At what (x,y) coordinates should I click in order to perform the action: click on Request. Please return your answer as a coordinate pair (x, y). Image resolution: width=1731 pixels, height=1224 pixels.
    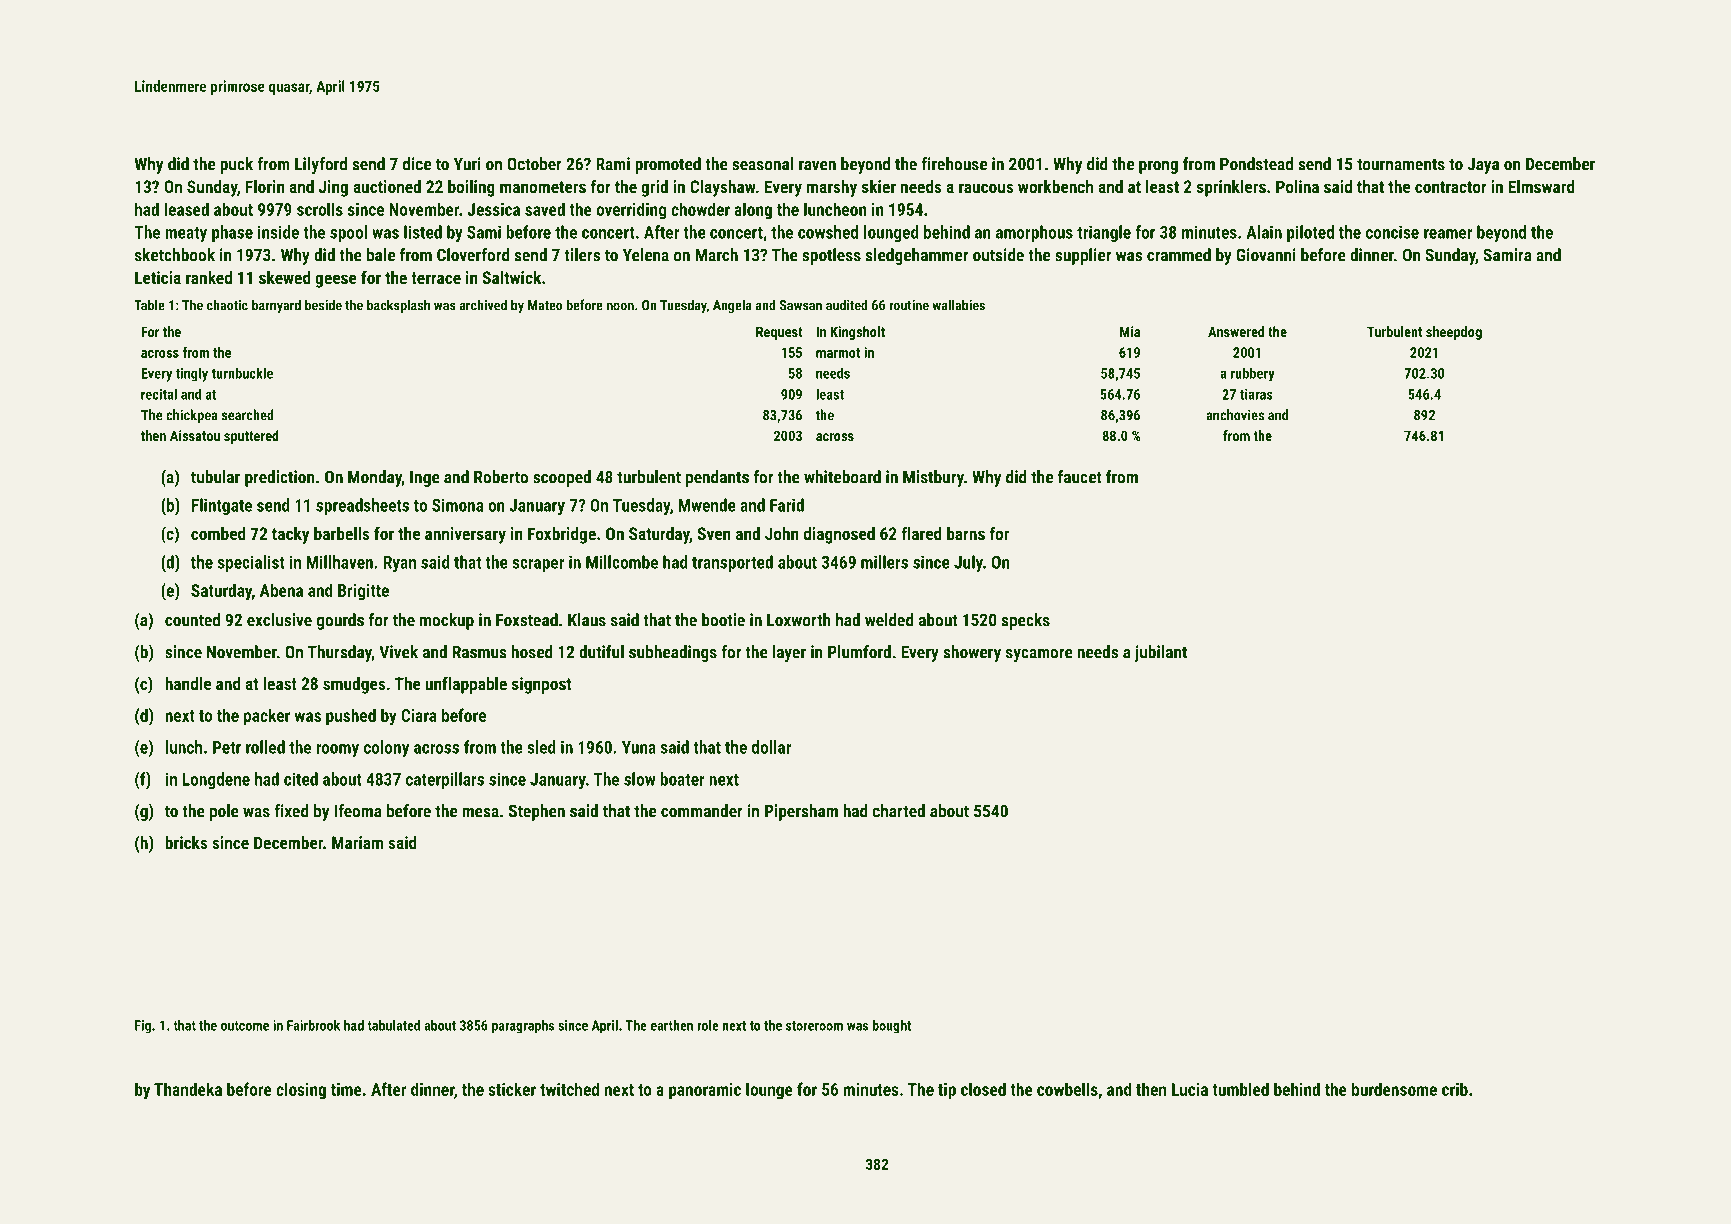
    Looking at the image, I should click on (779, 333).
